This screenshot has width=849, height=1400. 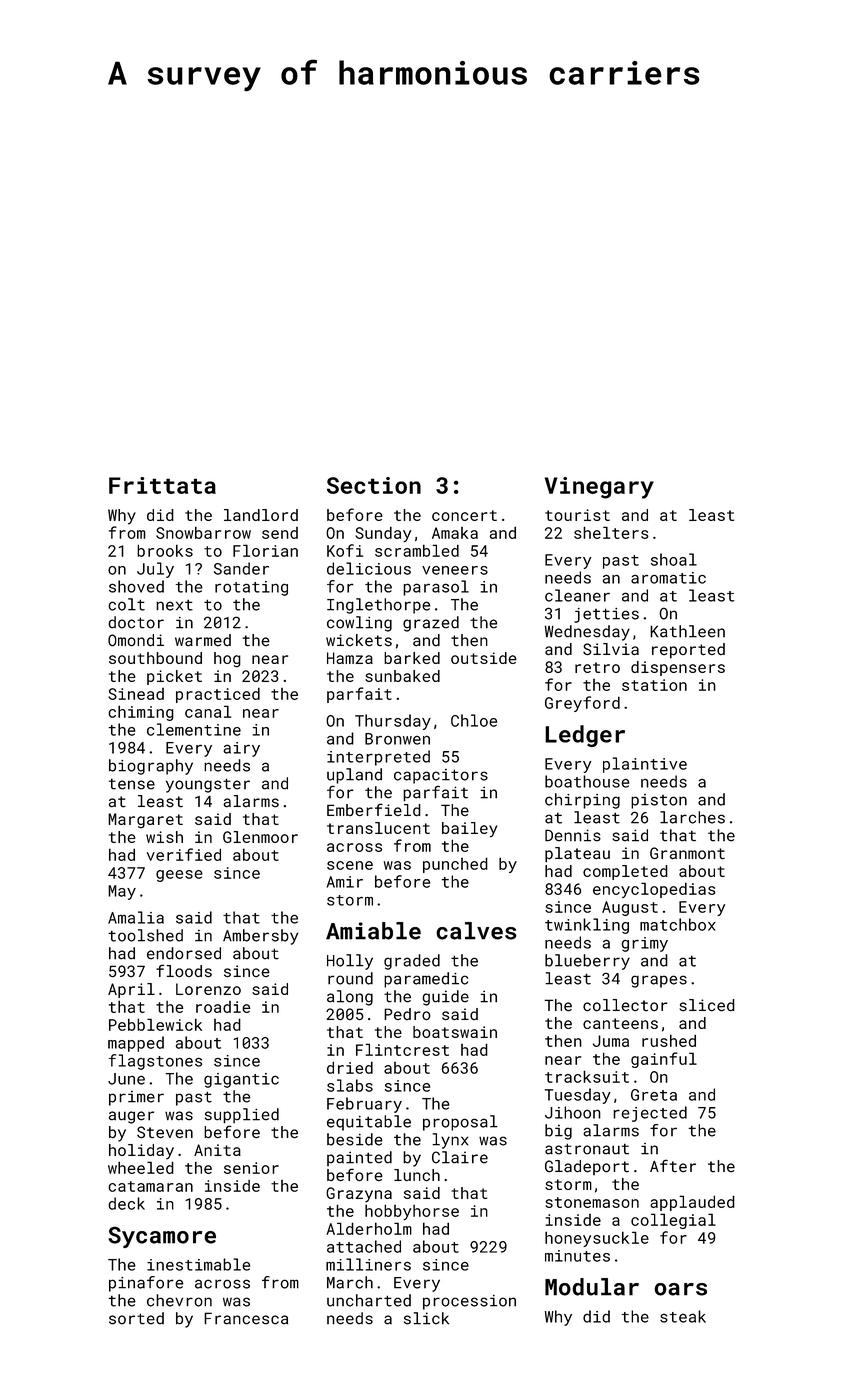 What do you see at coordinates (378, 828) in the screenshot?
I see `translucent` at bounding box center [378, 828].
